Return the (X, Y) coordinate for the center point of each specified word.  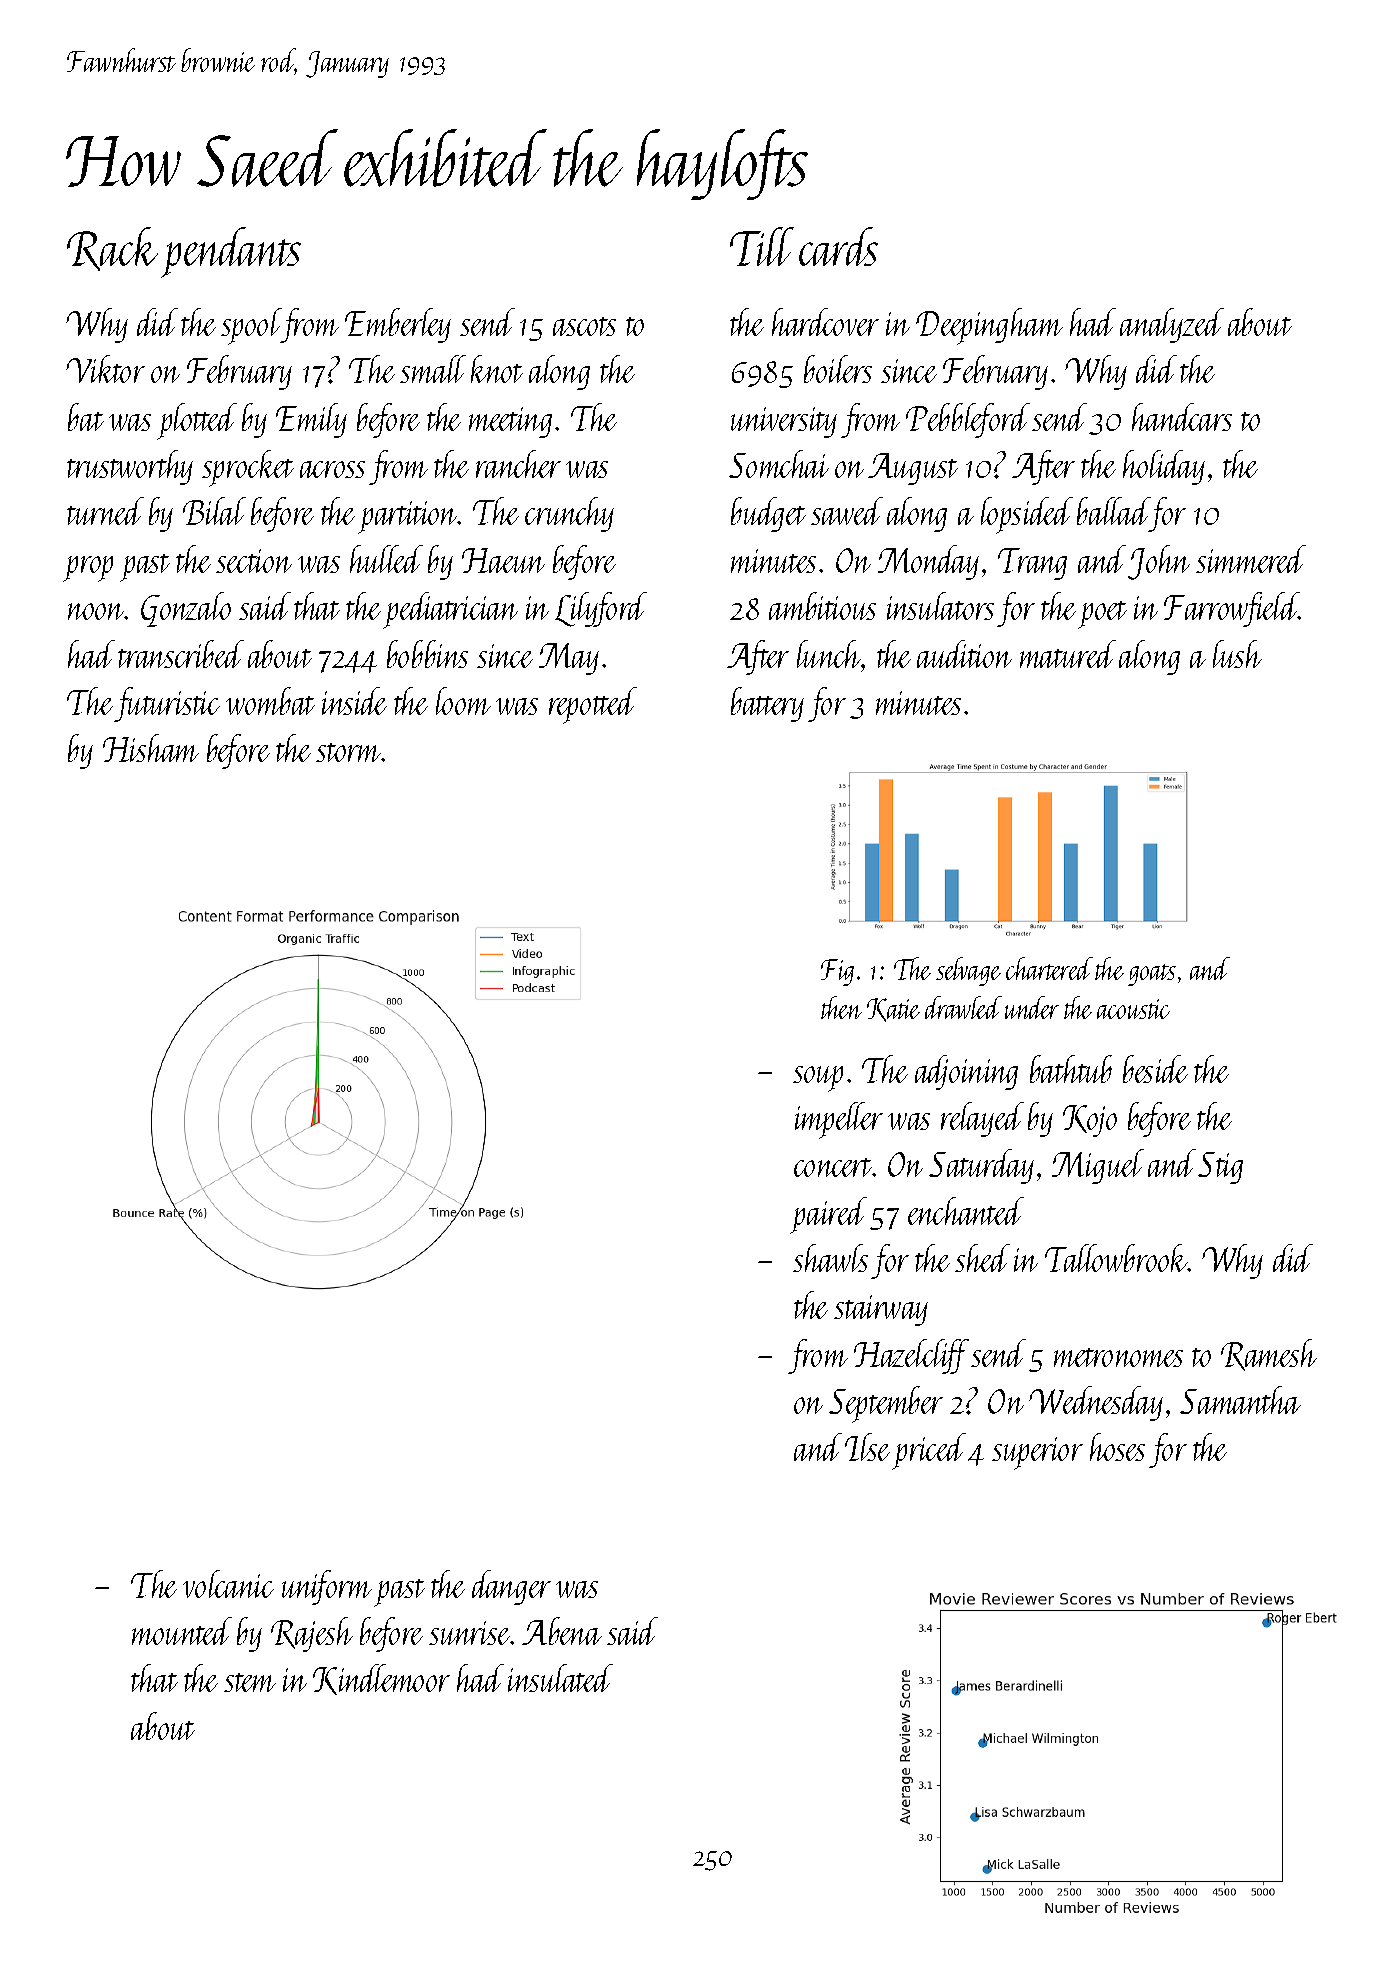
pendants (231, 252)
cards (838, 246)
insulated (560, 1678)
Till (762, 246)
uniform (327, 1587)
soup (818, 1079)
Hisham (151, 748)
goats (1152, 975)
